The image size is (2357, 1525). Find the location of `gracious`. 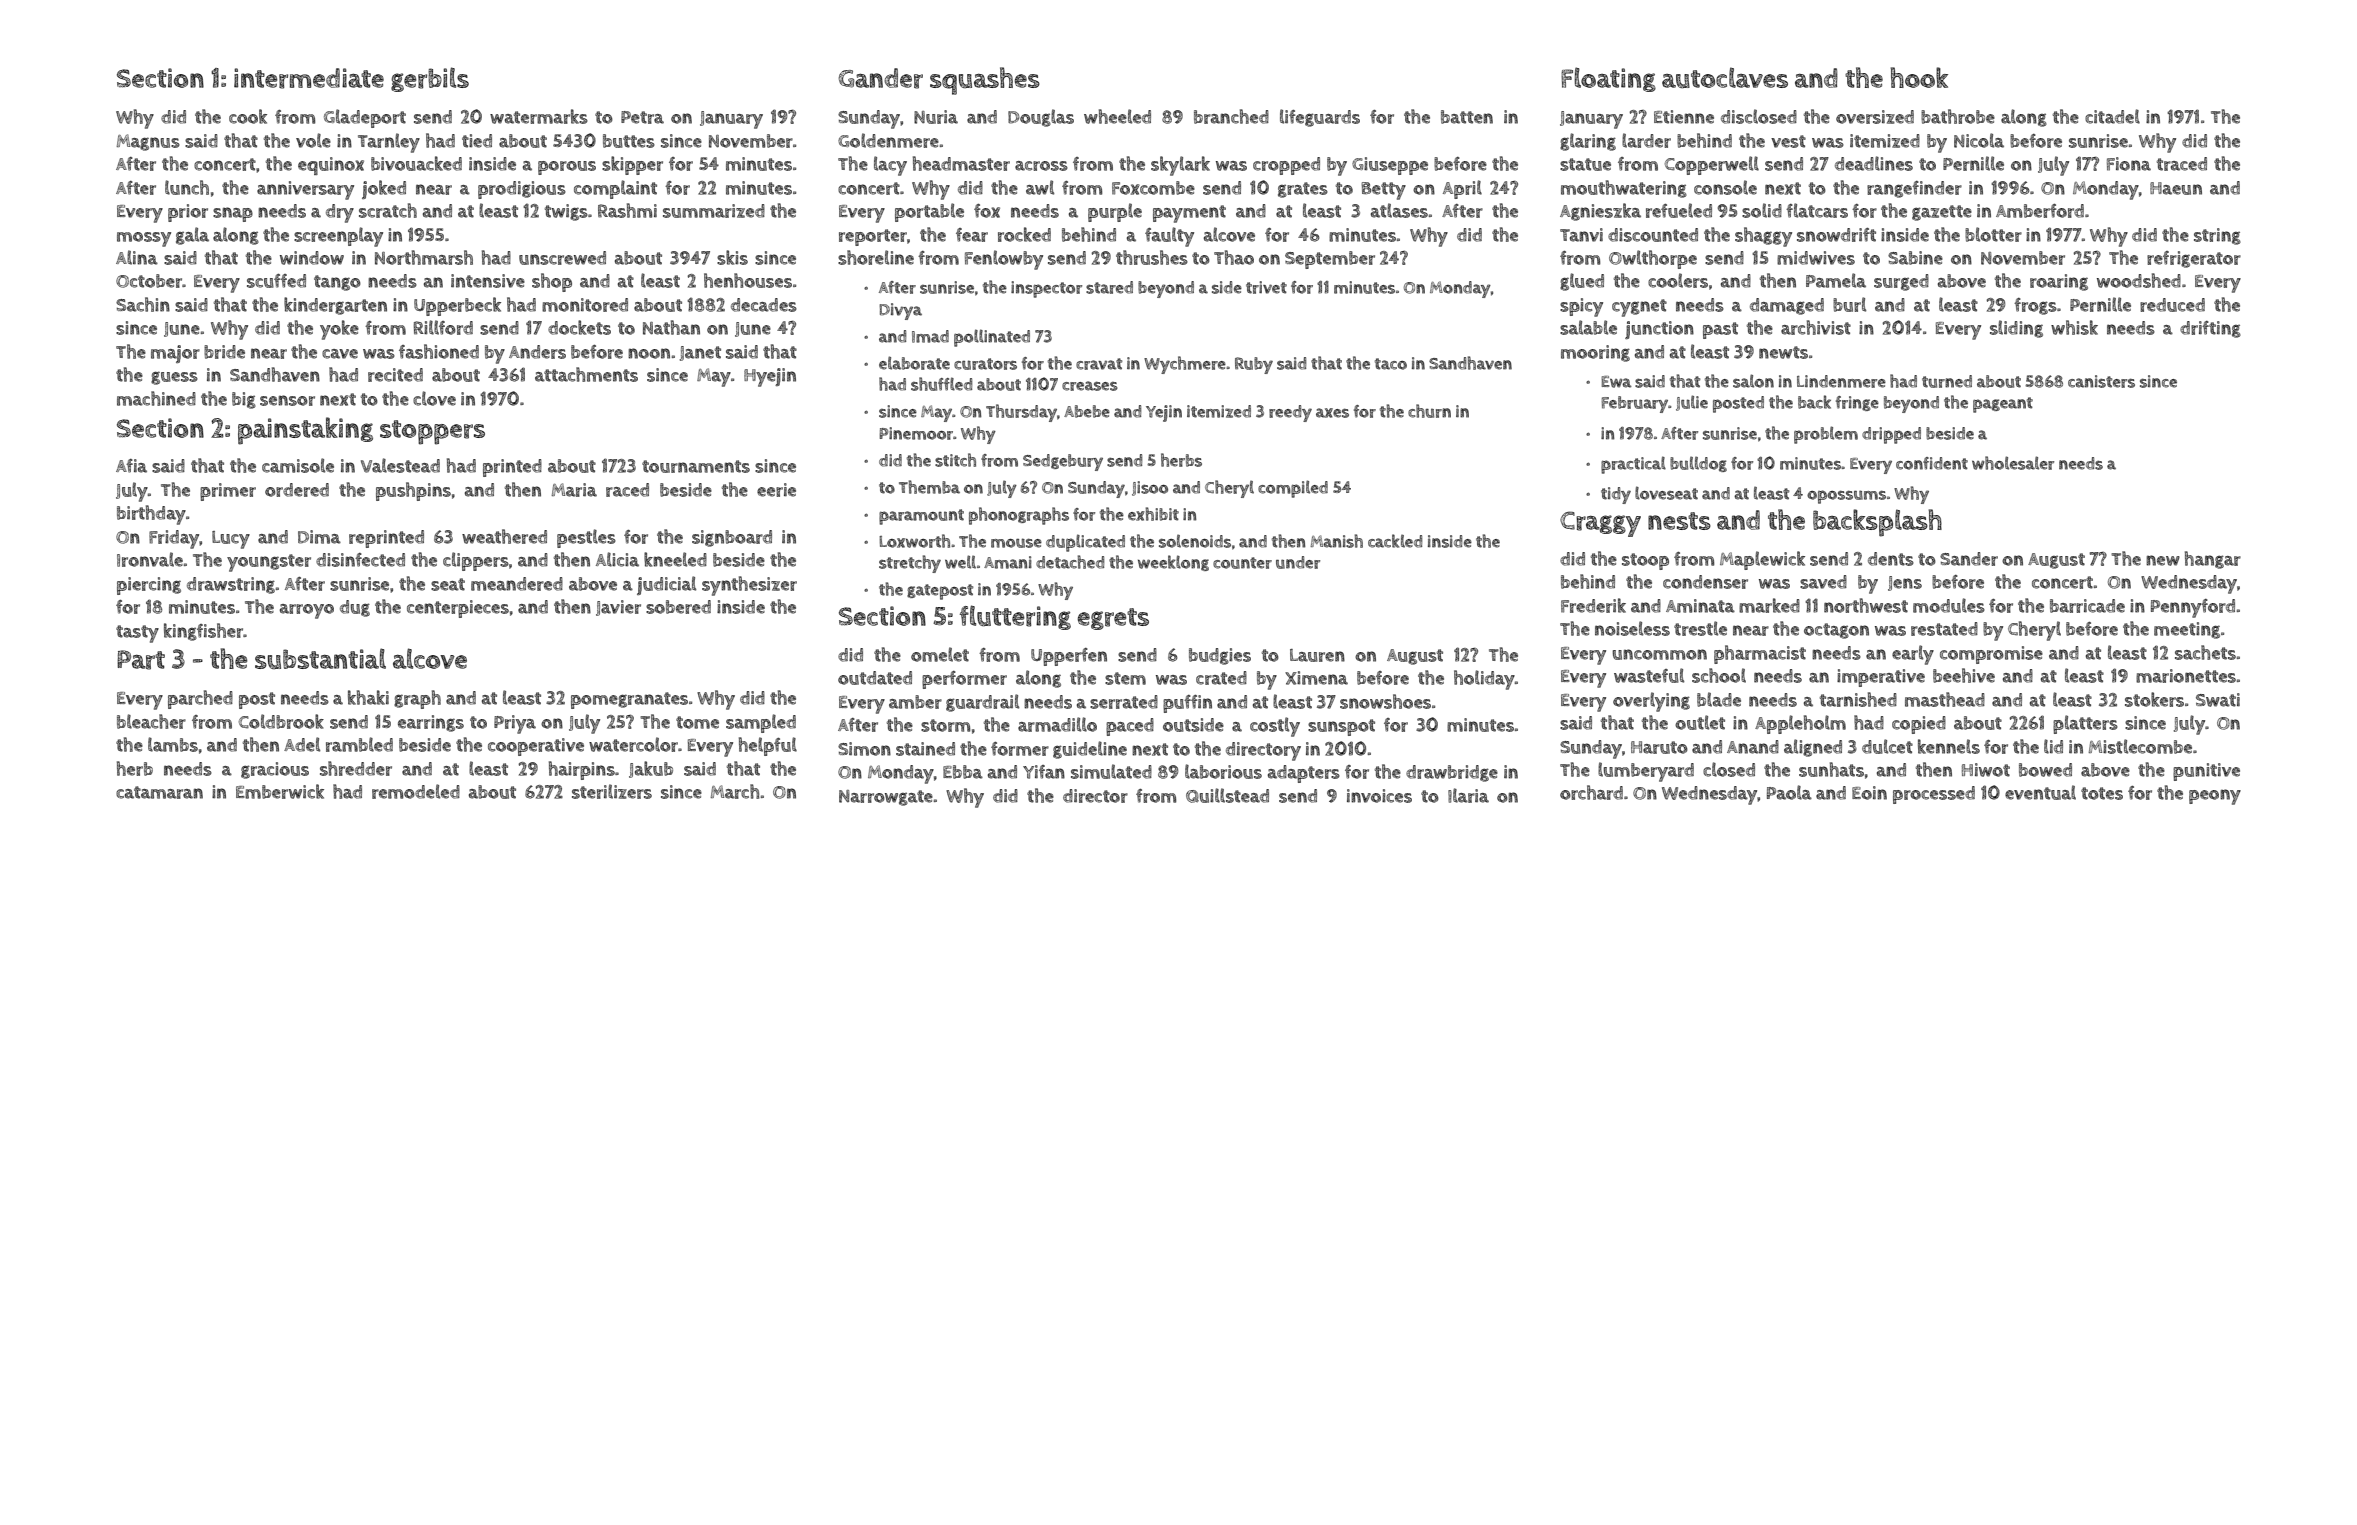

gracious is located at coordinates (275, 770).
